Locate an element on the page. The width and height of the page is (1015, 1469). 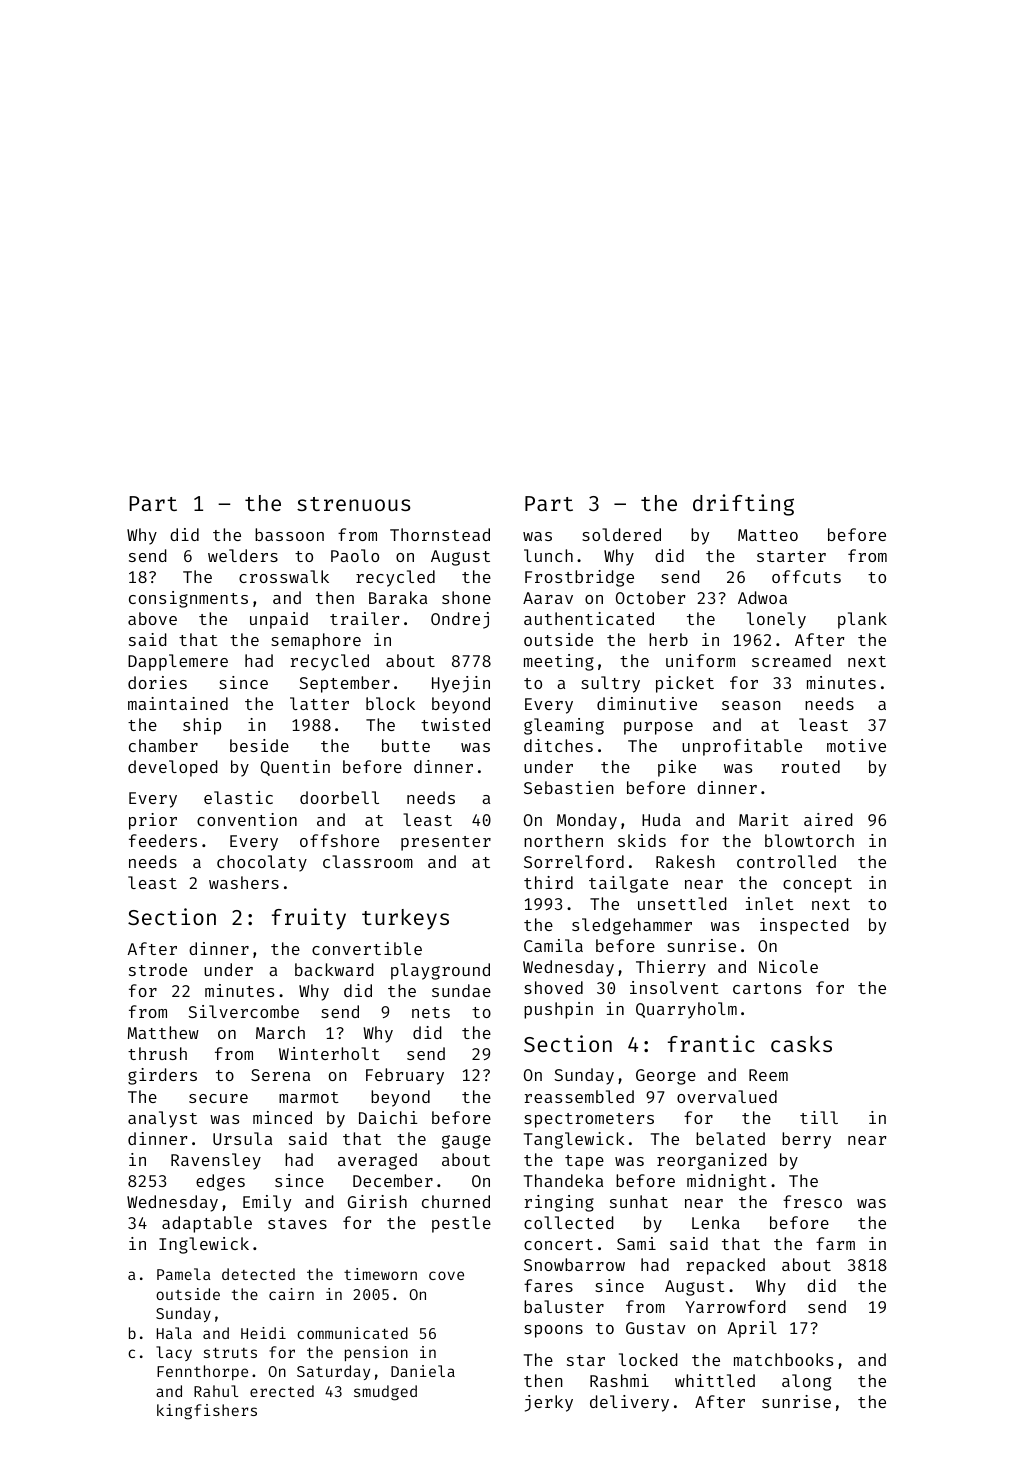
washers is located at coordinates (244, 882).
